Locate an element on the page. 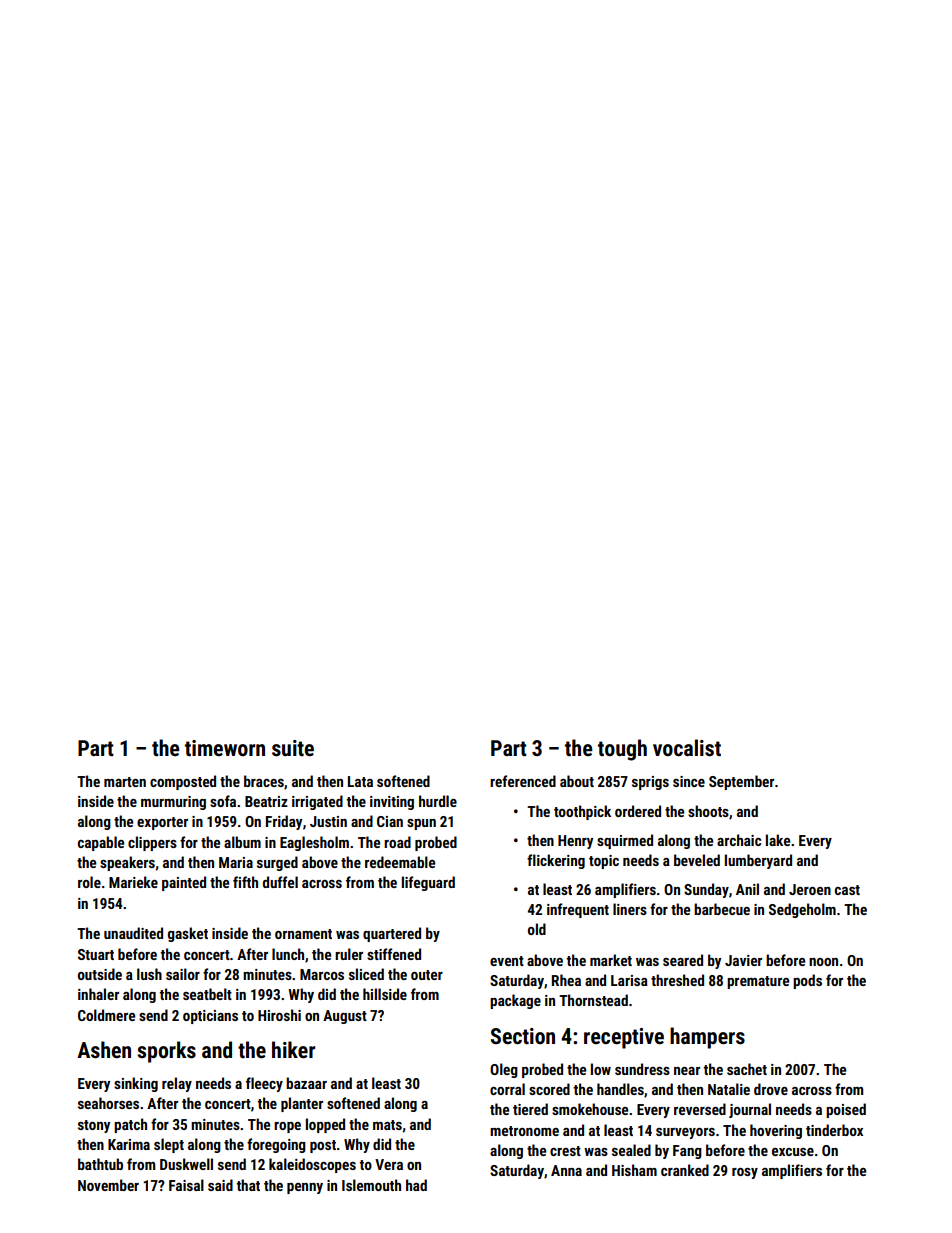 The width and height of the document is (952, 1233). seahorses is located at coordinates (108, 1103).
